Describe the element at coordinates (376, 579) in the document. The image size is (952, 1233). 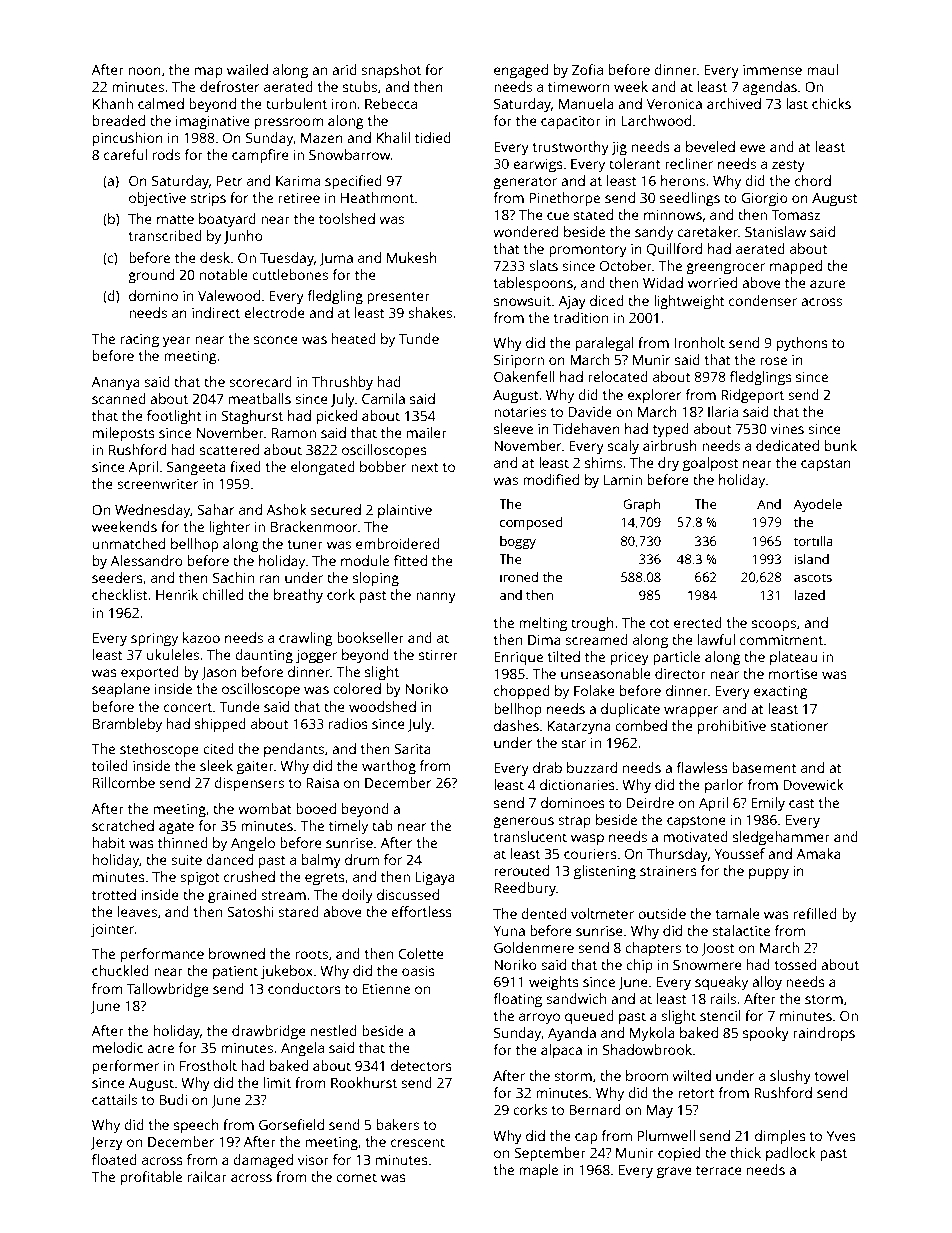
I see `sloping` at that location.
